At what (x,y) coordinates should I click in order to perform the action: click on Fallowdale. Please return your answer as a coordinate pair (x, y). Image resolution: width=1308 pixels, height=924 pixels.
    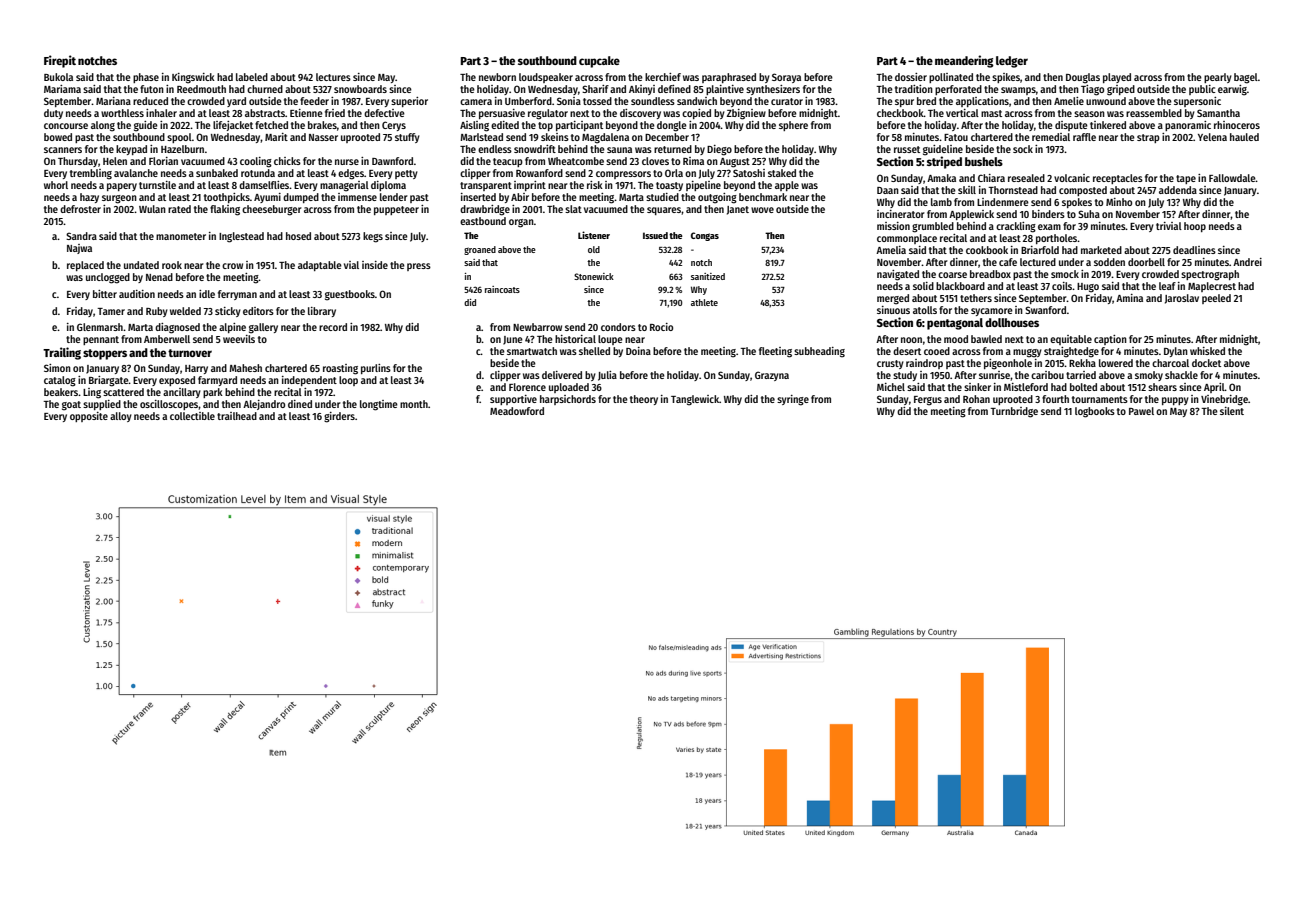
    Looking at the image, I should click on (1232, 178).
